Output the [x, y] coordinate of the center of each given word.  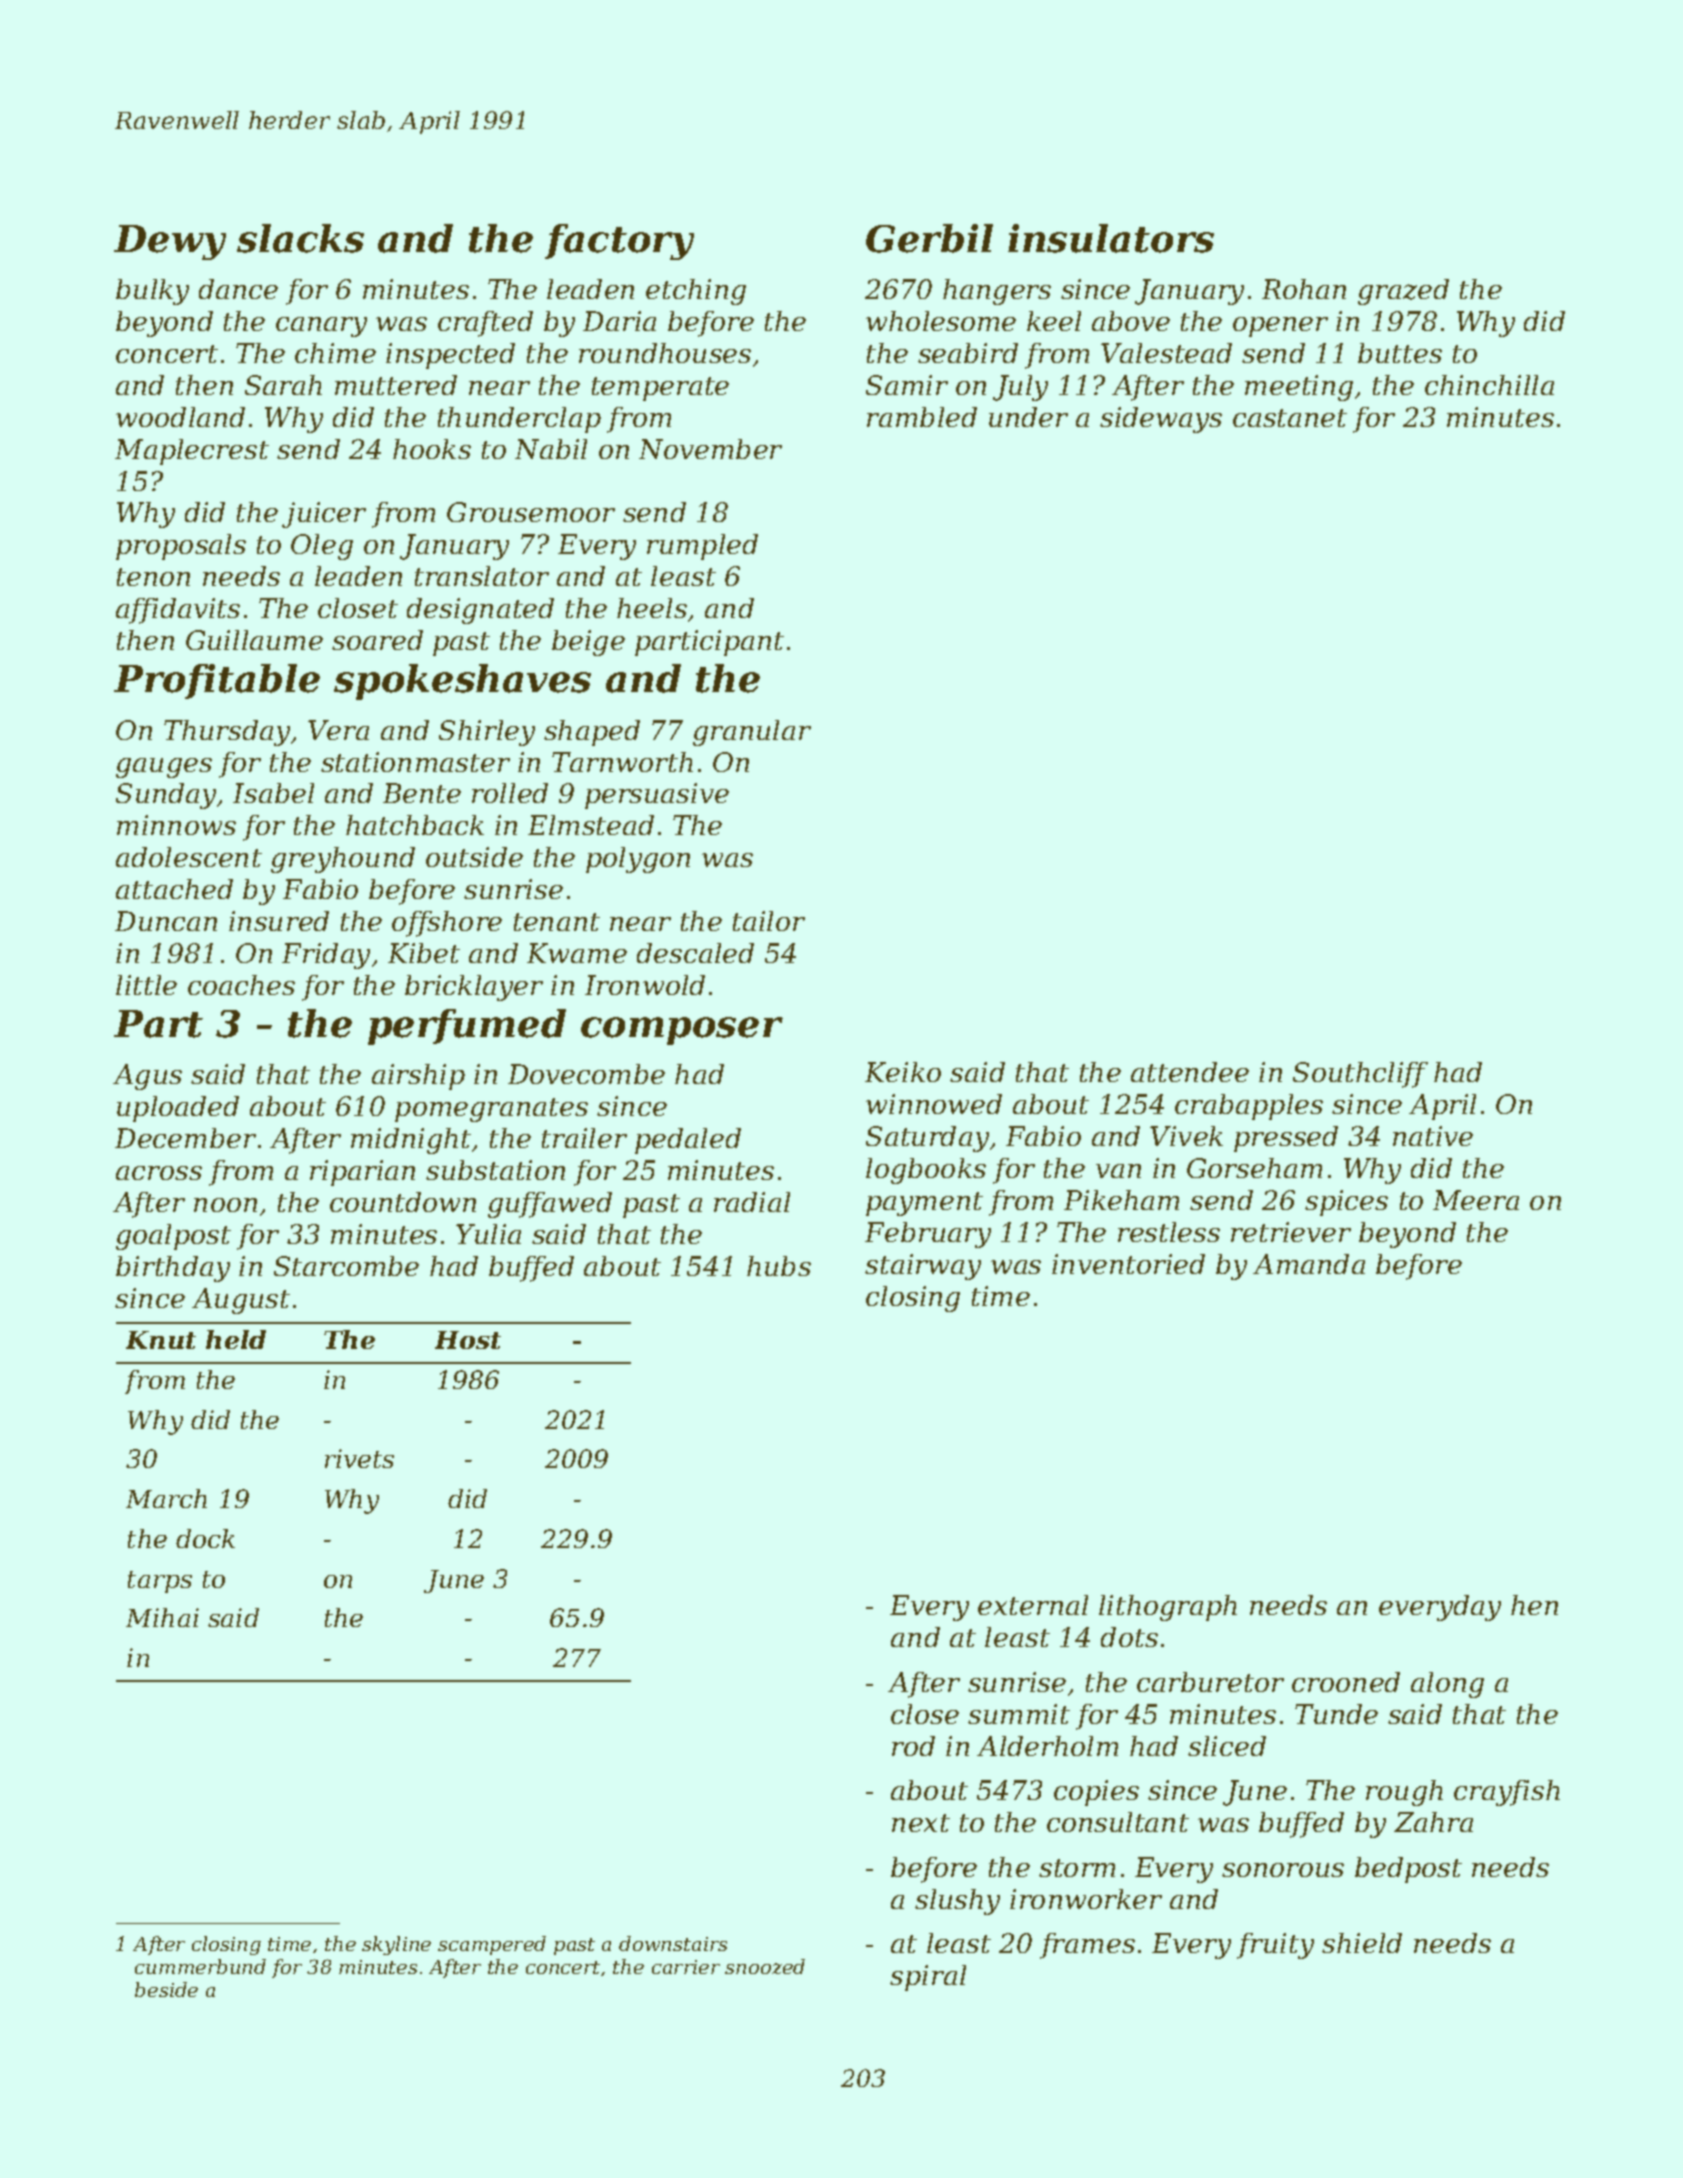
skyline [396, 1945]
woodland [180, 417]
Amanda [1309, 1264]
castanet [1290, 418]
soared [377, 640]
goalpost [173, 1237]
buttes [1400, 353]
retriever [1291, 1232]
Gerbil [929, 238]
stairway [923, 1267]
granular [752, 733]
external [1033, 1605]
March [166, 1498]
